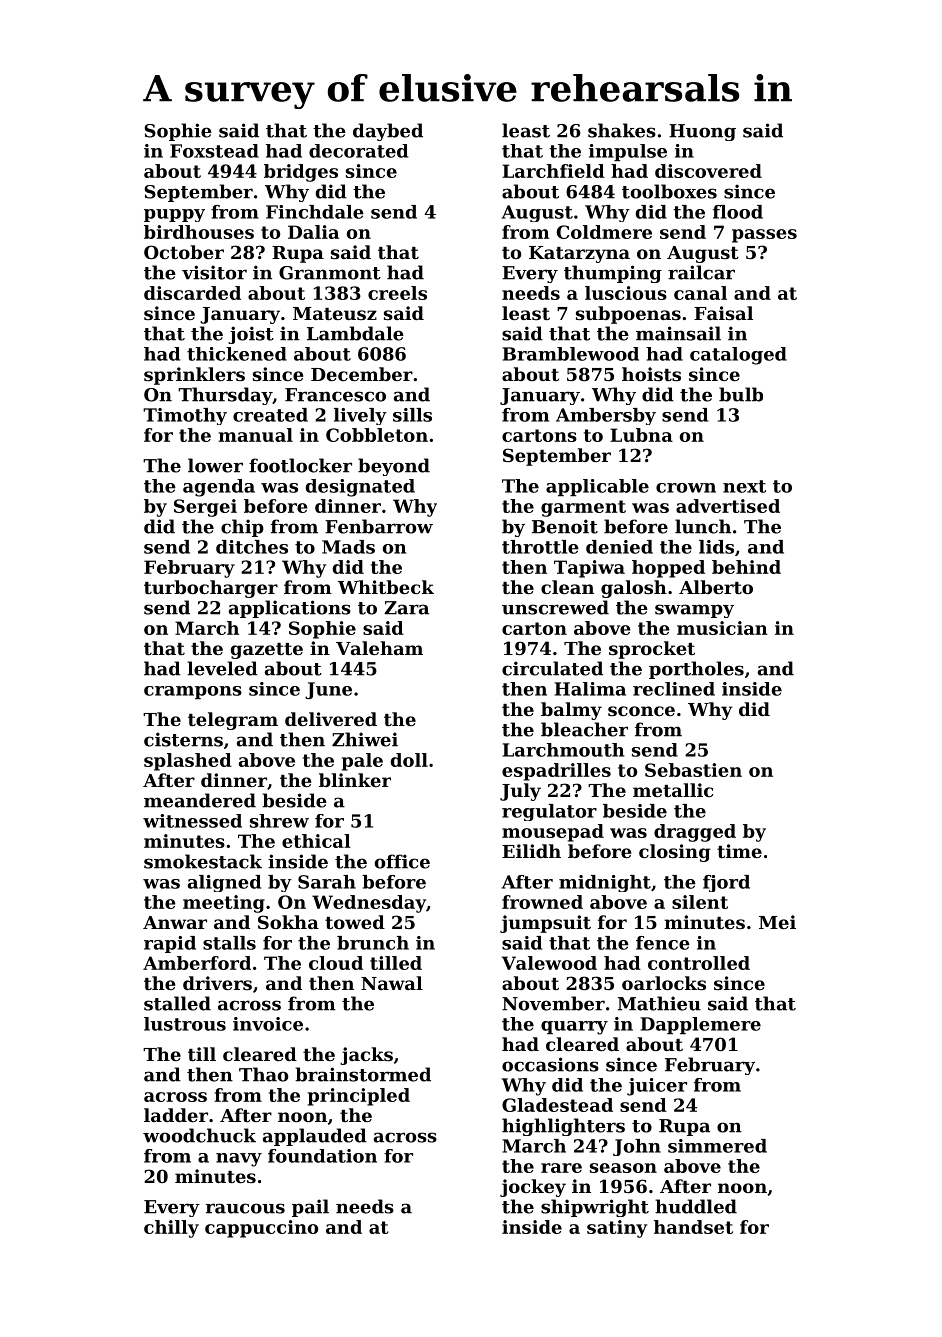  I want to click on lower, so click(215, 465).
